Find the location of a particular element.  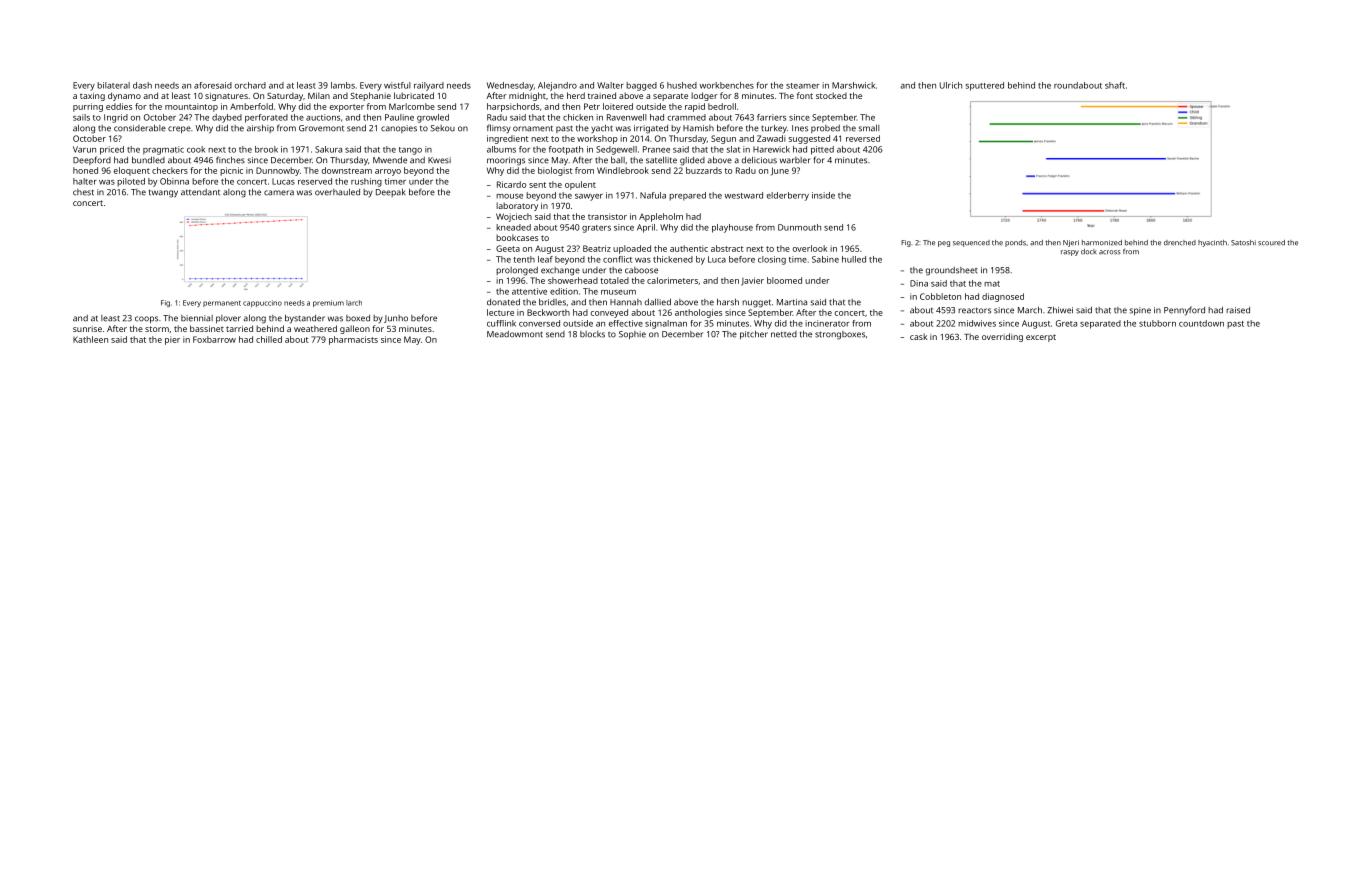

ingredient is located at coordinates (508, 139).
